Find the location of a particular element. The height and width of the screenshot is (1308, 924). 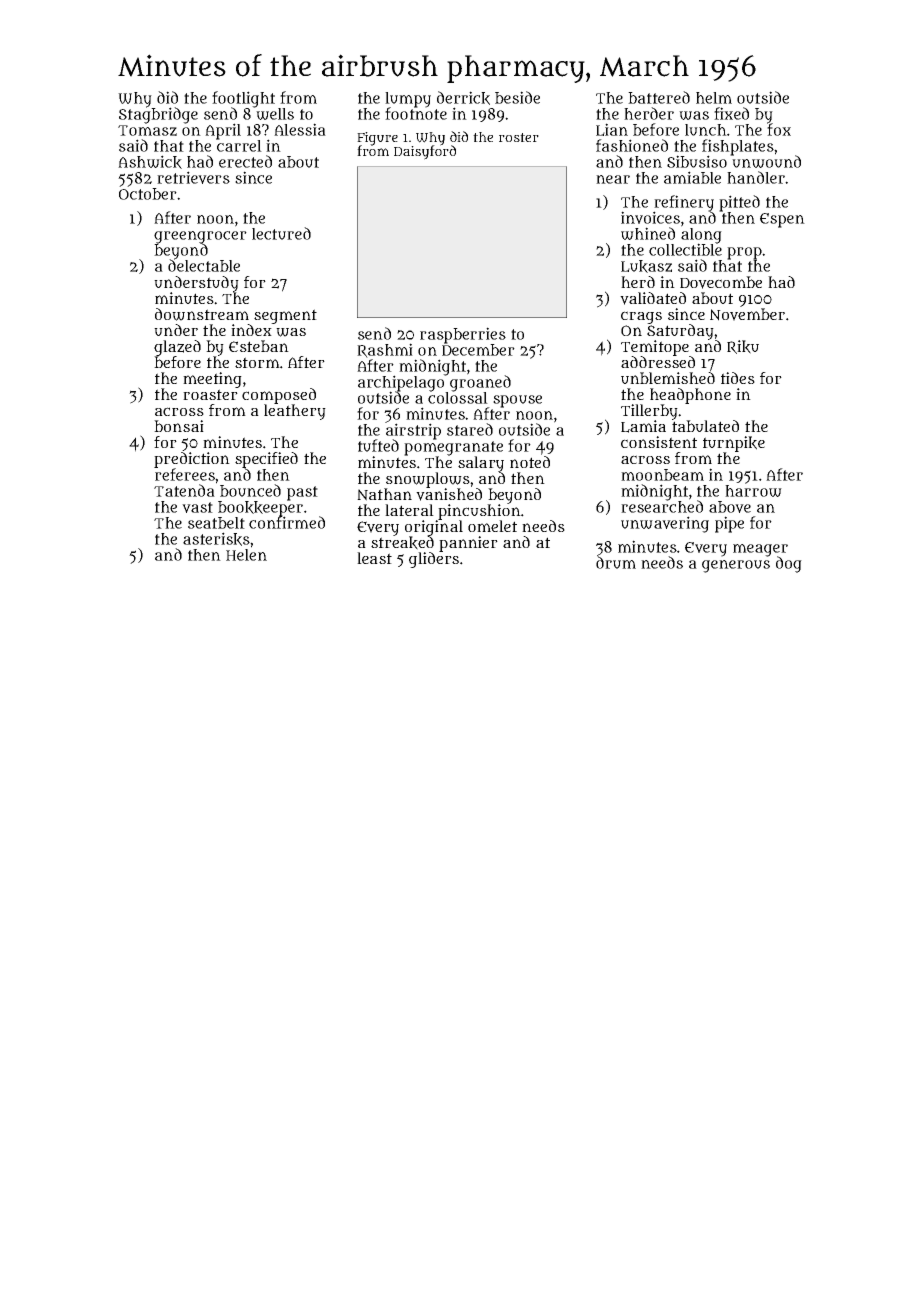

Temitope is located at coordinates (655, 348).
